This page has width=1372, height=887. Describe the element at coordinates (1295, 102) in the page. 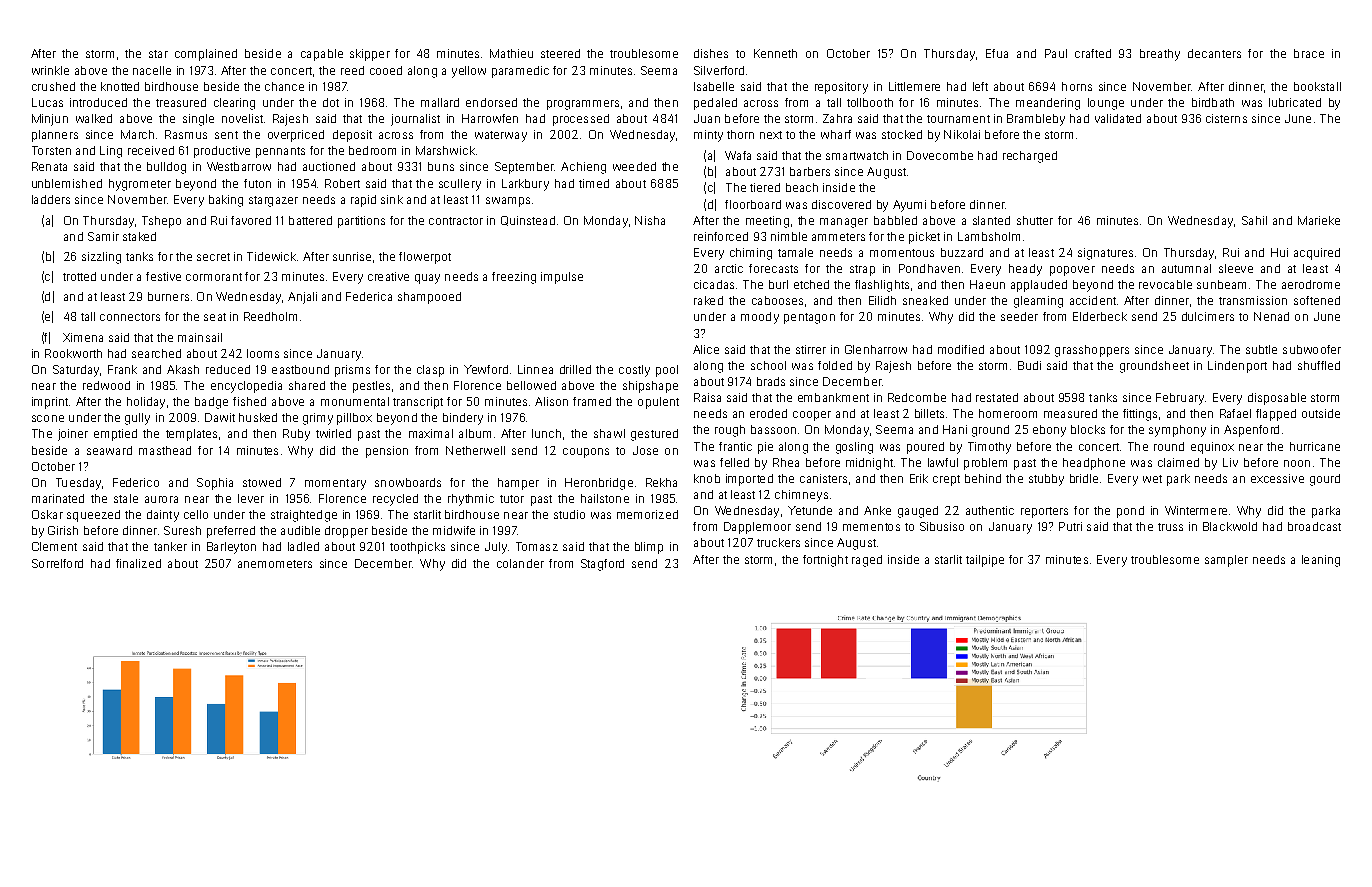

I see `lubricated` at that location.
